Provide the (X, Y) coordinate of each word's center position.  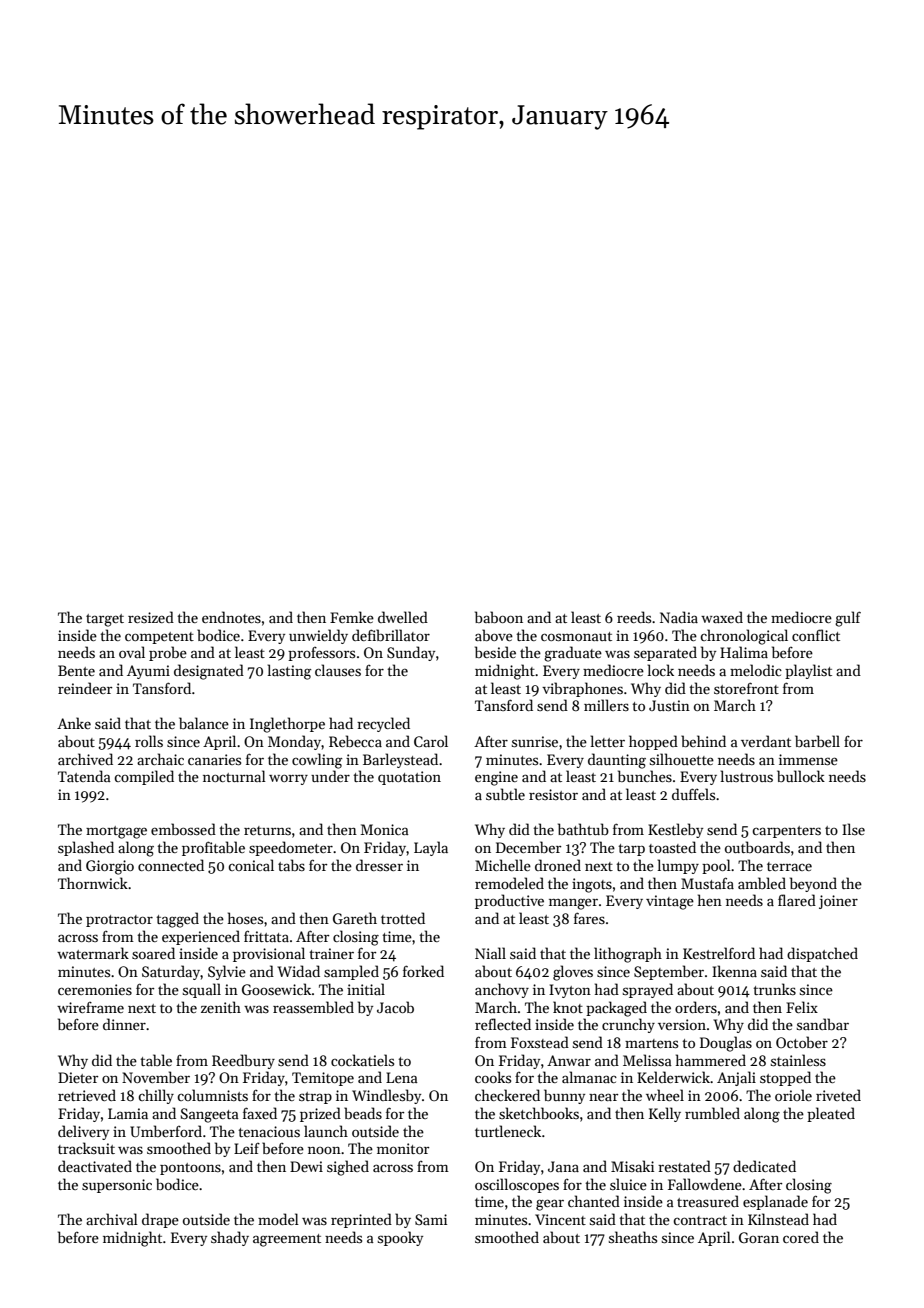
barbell (817, 741)
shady (230, 1238)
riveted (838, 1095)
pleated (831, 1114)
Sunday (411, 653)
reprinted (361, 1220)
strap (315, 1098)
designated (209, 672)
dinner (124, 1024)
